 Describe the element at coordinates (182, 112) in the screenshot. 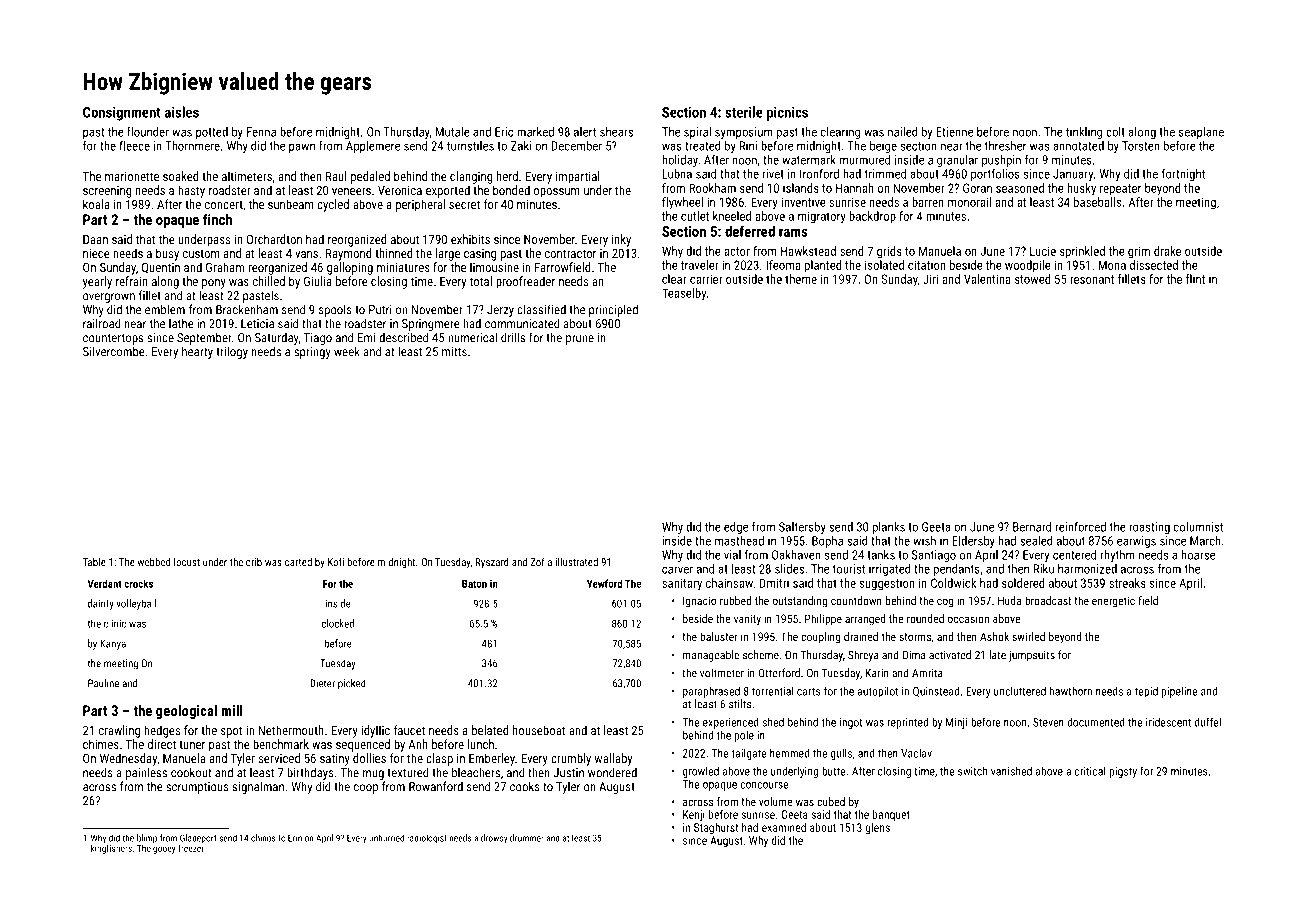

I see `aisles` at that location.
